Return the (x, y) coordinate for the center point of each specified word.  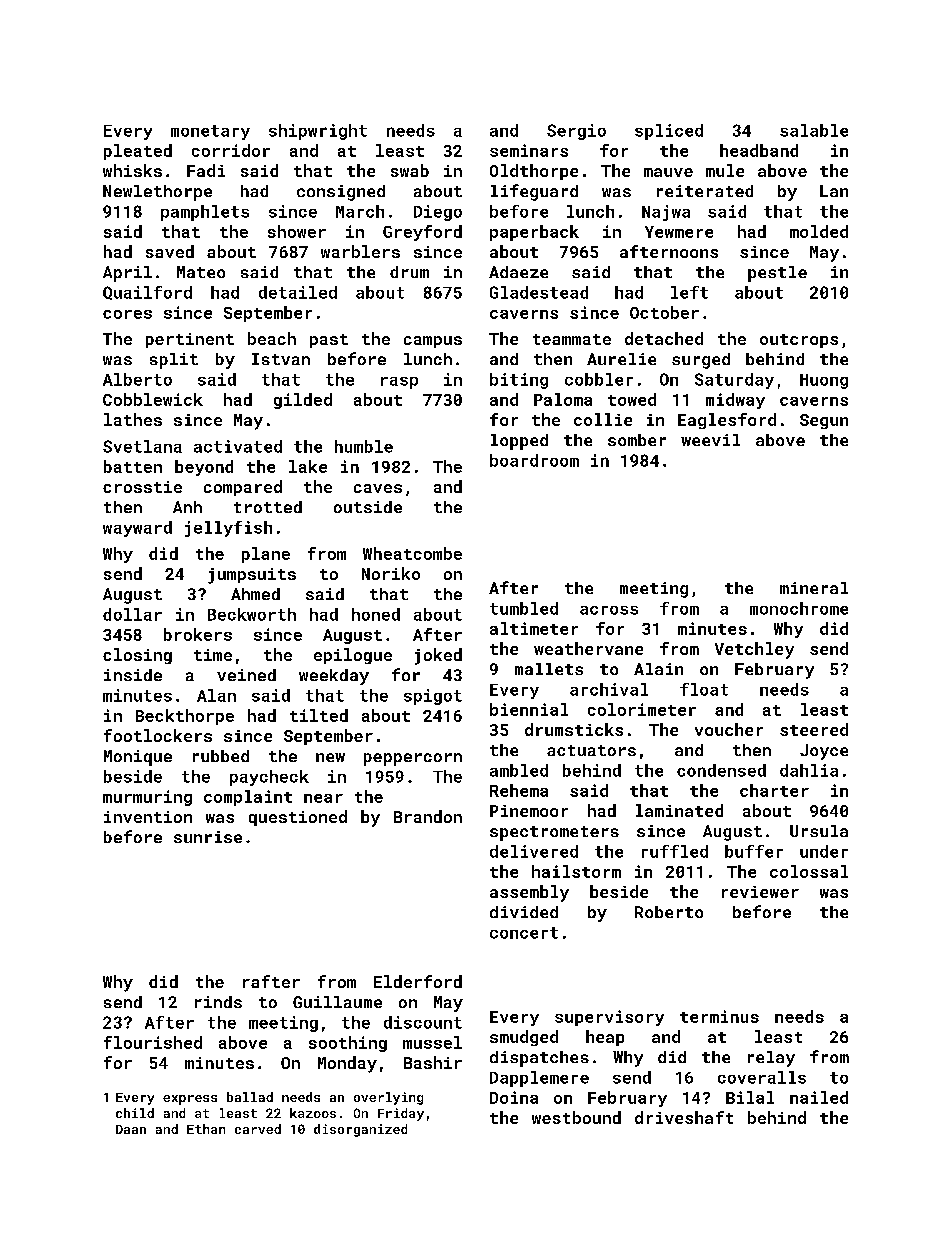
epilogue (353, 656)
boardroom (534, 460)
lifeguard (534, 192)
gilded (303, 401)
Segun (824, 421)
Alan (216, 695)
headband (759, 150)
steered (814, 729)
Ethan (206, 1129)
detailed (298, 292)
